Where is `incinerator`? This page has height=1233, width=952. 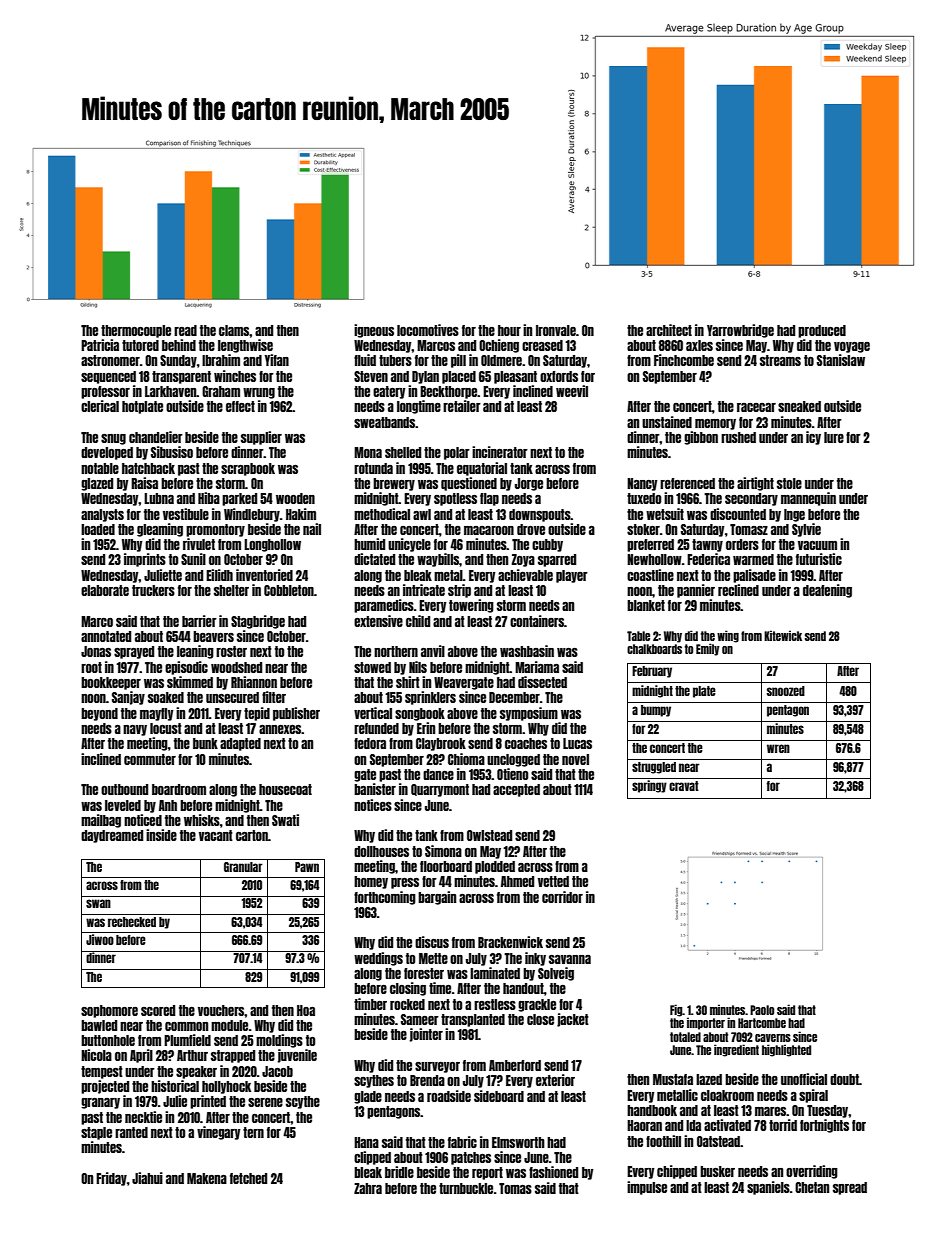 incinerator is located at coordinates (500, 452).
